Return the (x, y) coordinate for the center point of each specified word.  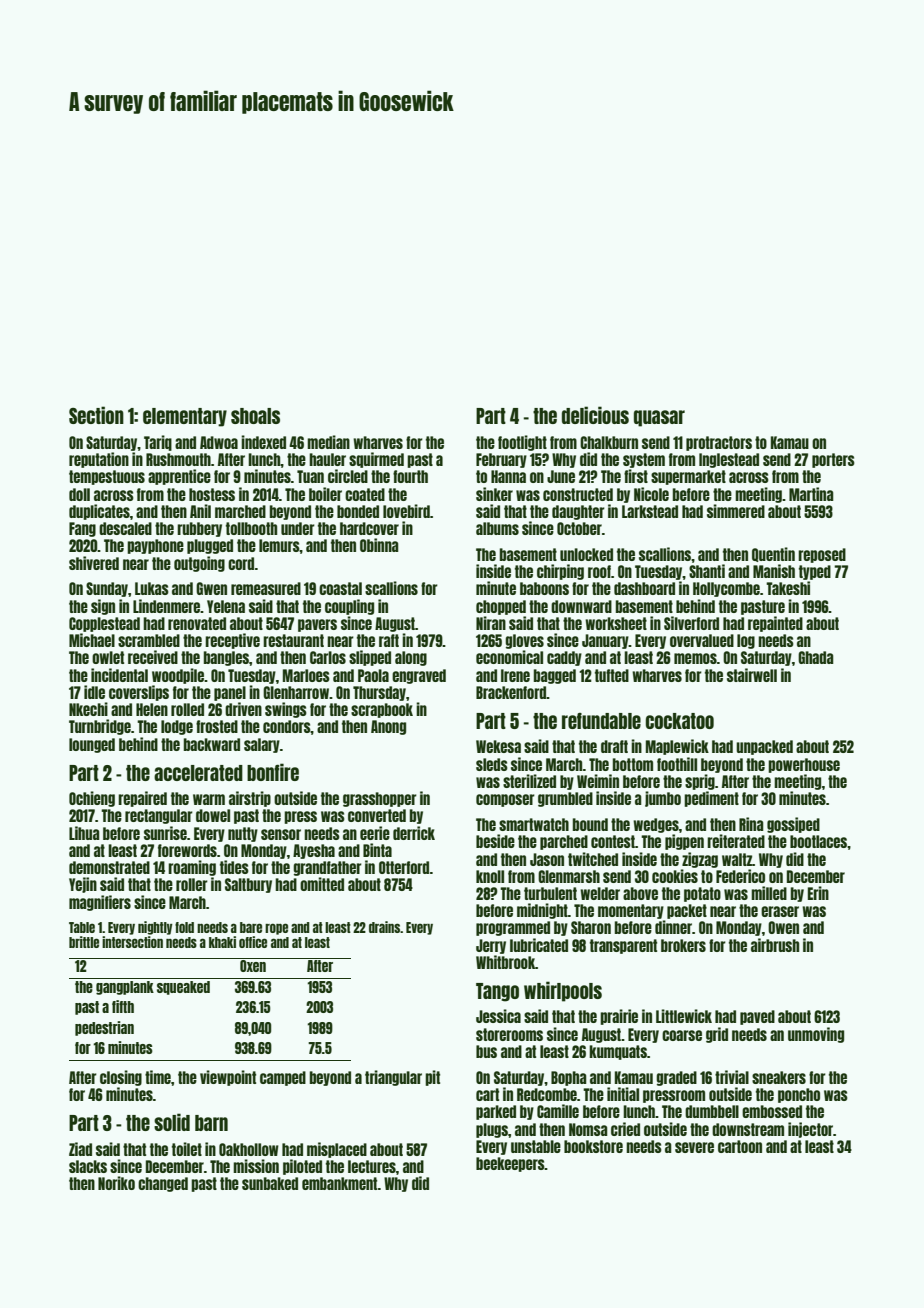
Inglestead (729, 460)
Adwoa (219, 442)
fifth (123, 1006)
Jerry (491, 946)
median (328, 442)
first (636, 476)
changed (163, 1184)
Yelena (226, 606)
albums (497, 528)
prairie (619, 1017)
